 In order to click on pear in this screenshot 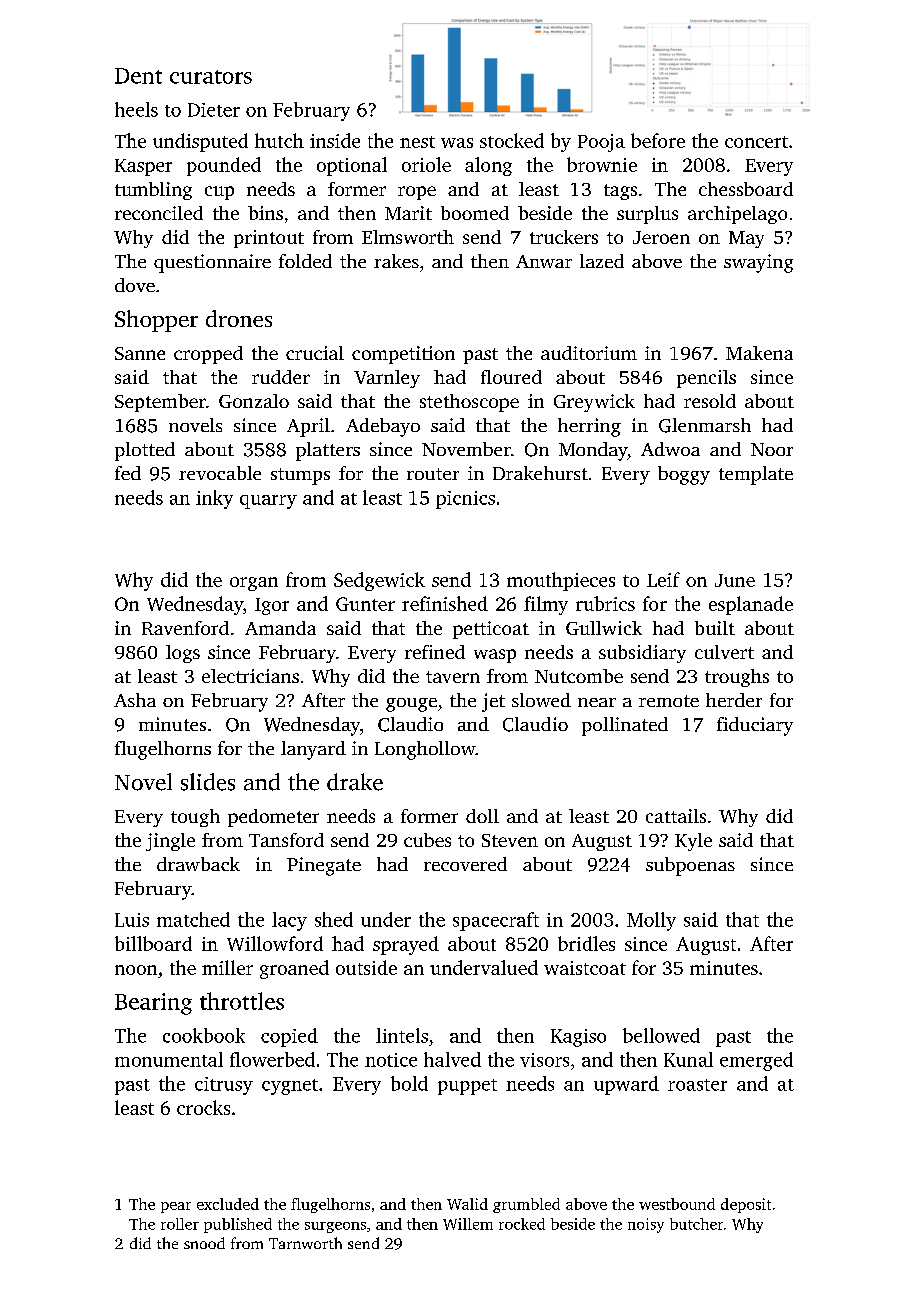, I will do `click(176, 1207)`.
